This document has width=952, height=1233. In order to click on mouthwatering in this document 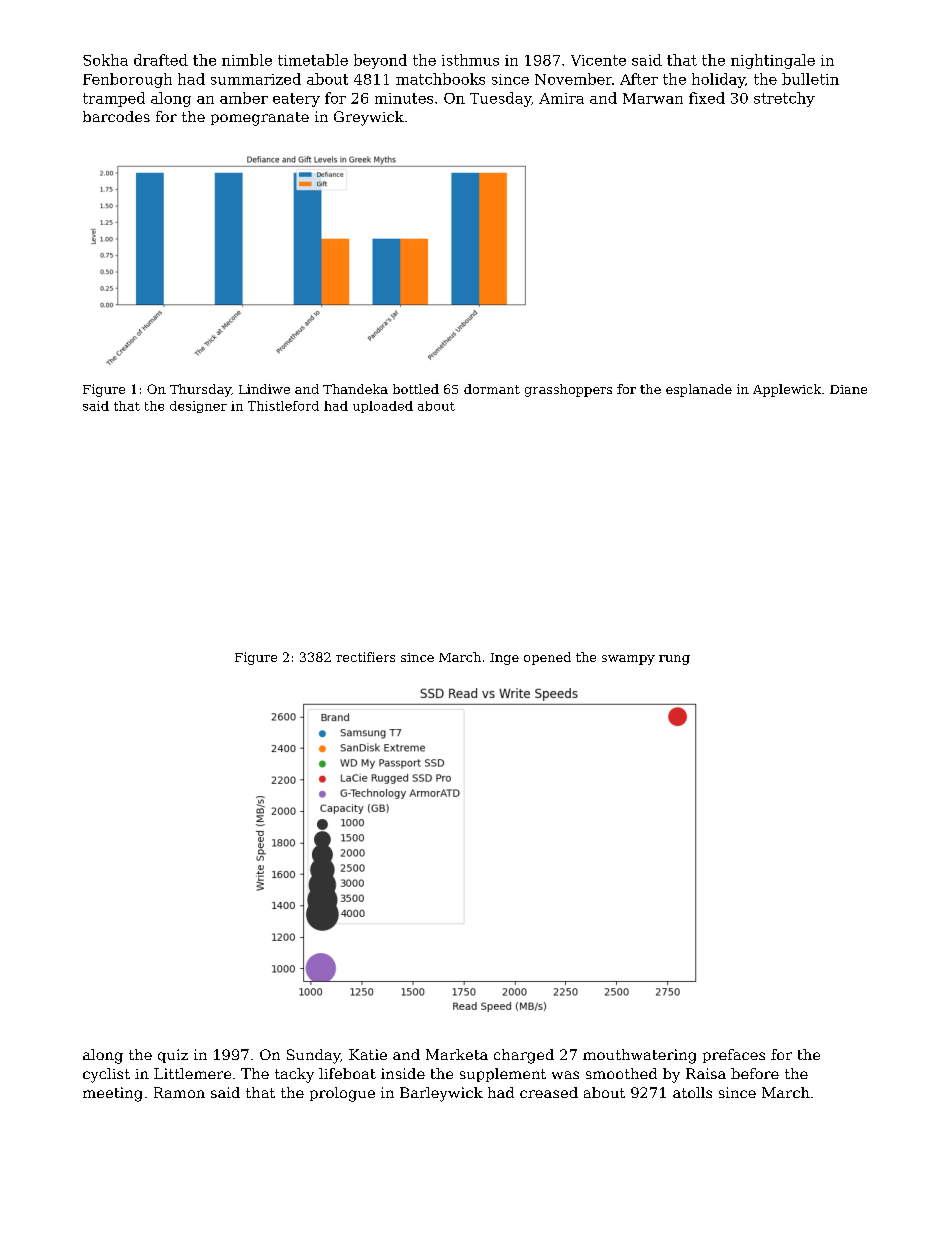, I will do `click(639, 1056)`.
